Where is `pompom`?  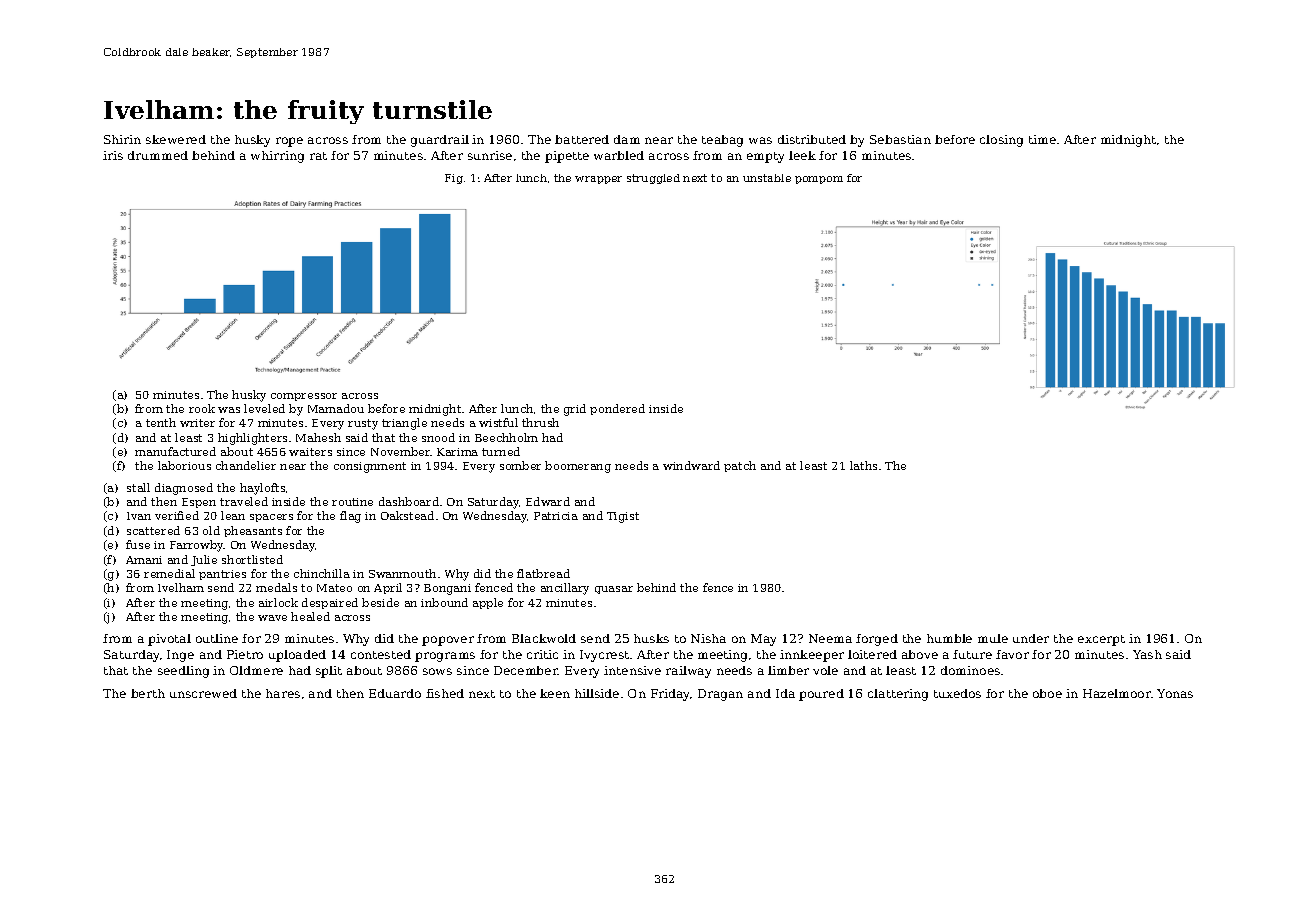
pompom is located at coordinates (819, 180).
